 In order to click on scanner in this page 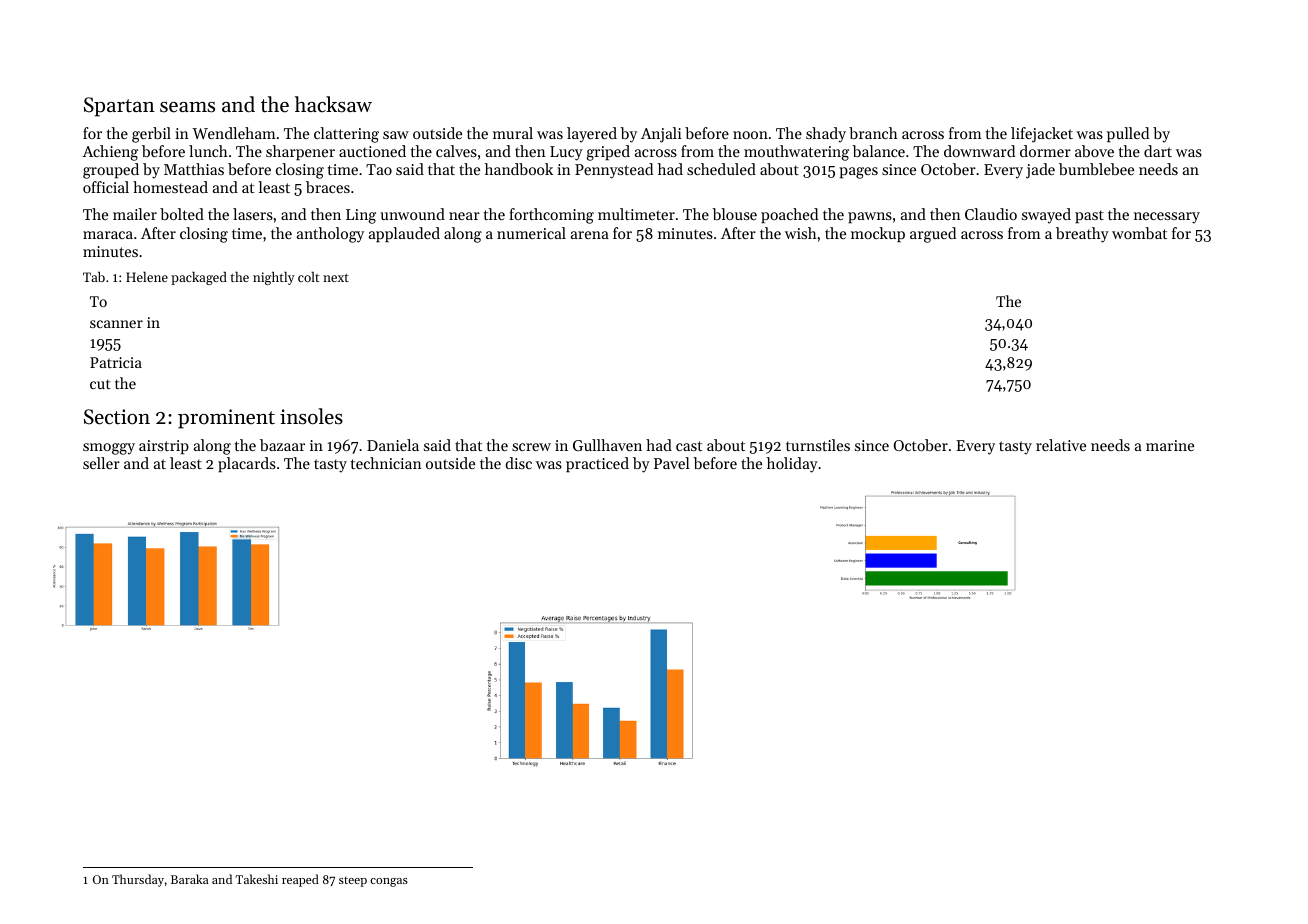, I will do `click(116, 324)`.
